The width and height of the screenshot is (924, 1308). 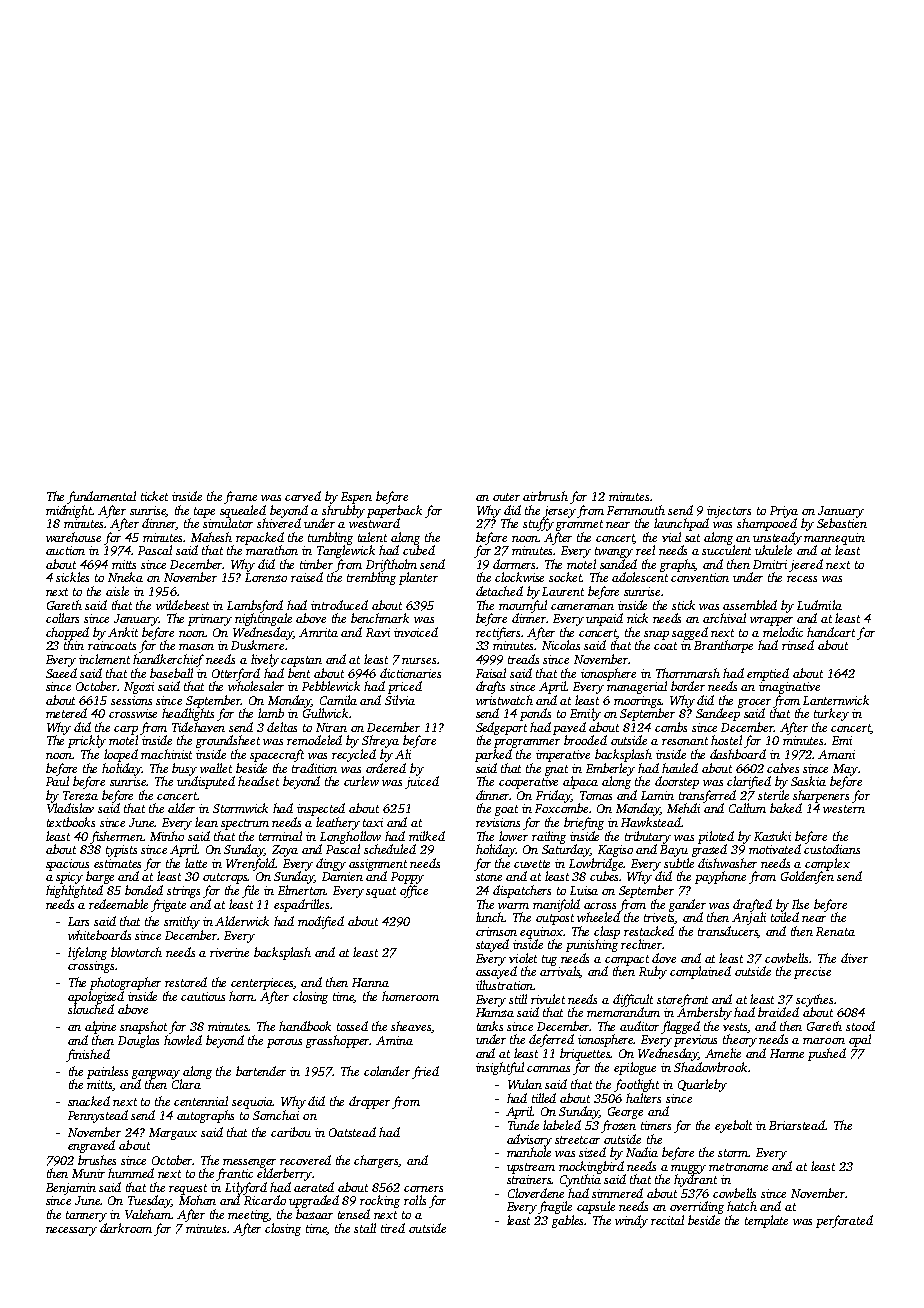 I want to click on complained, so click(x=700, y=972).
